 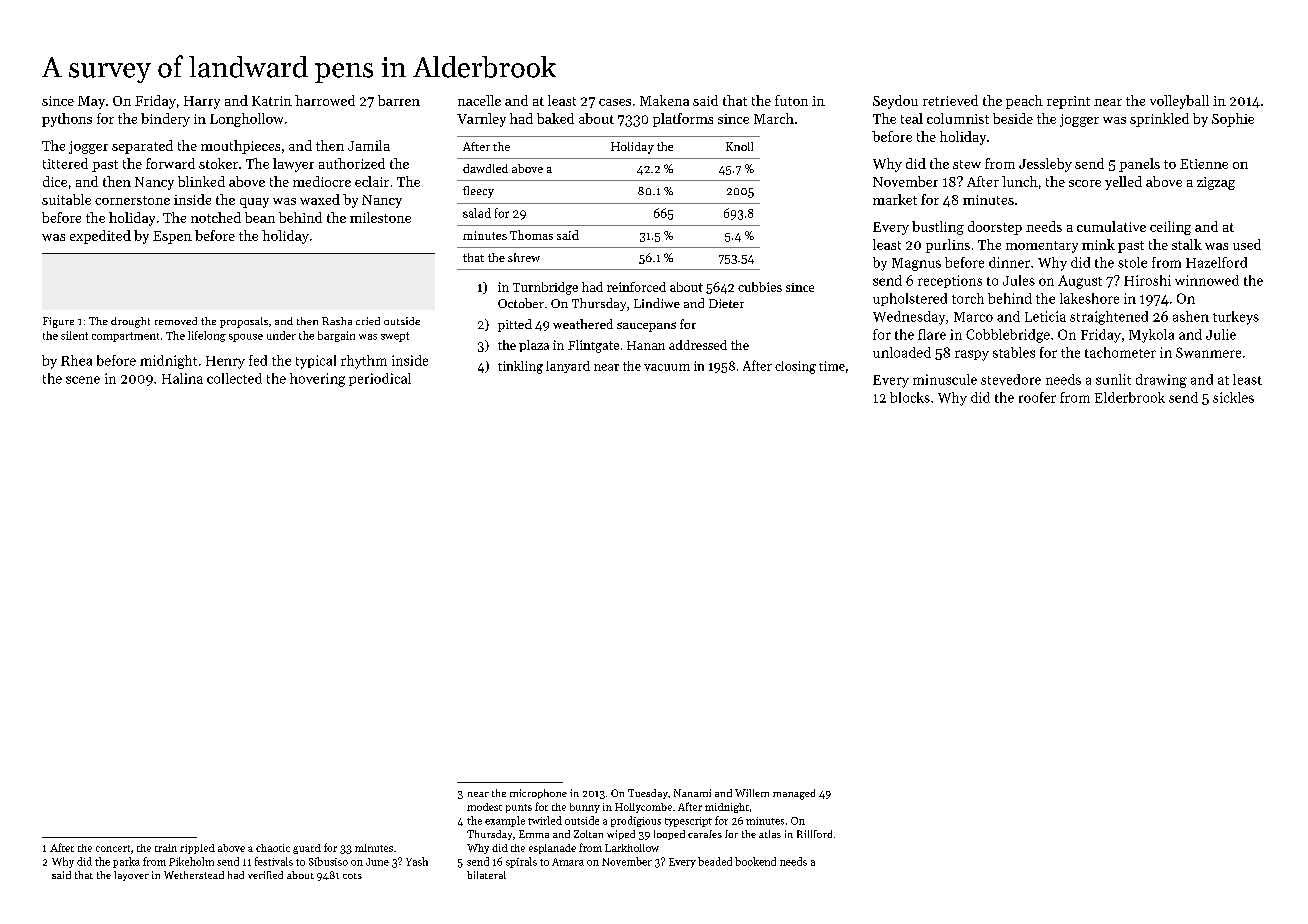 What do you see at coordinates (479, 100) in the document?
I see `nacelle` at bounding box center [479, 100].
